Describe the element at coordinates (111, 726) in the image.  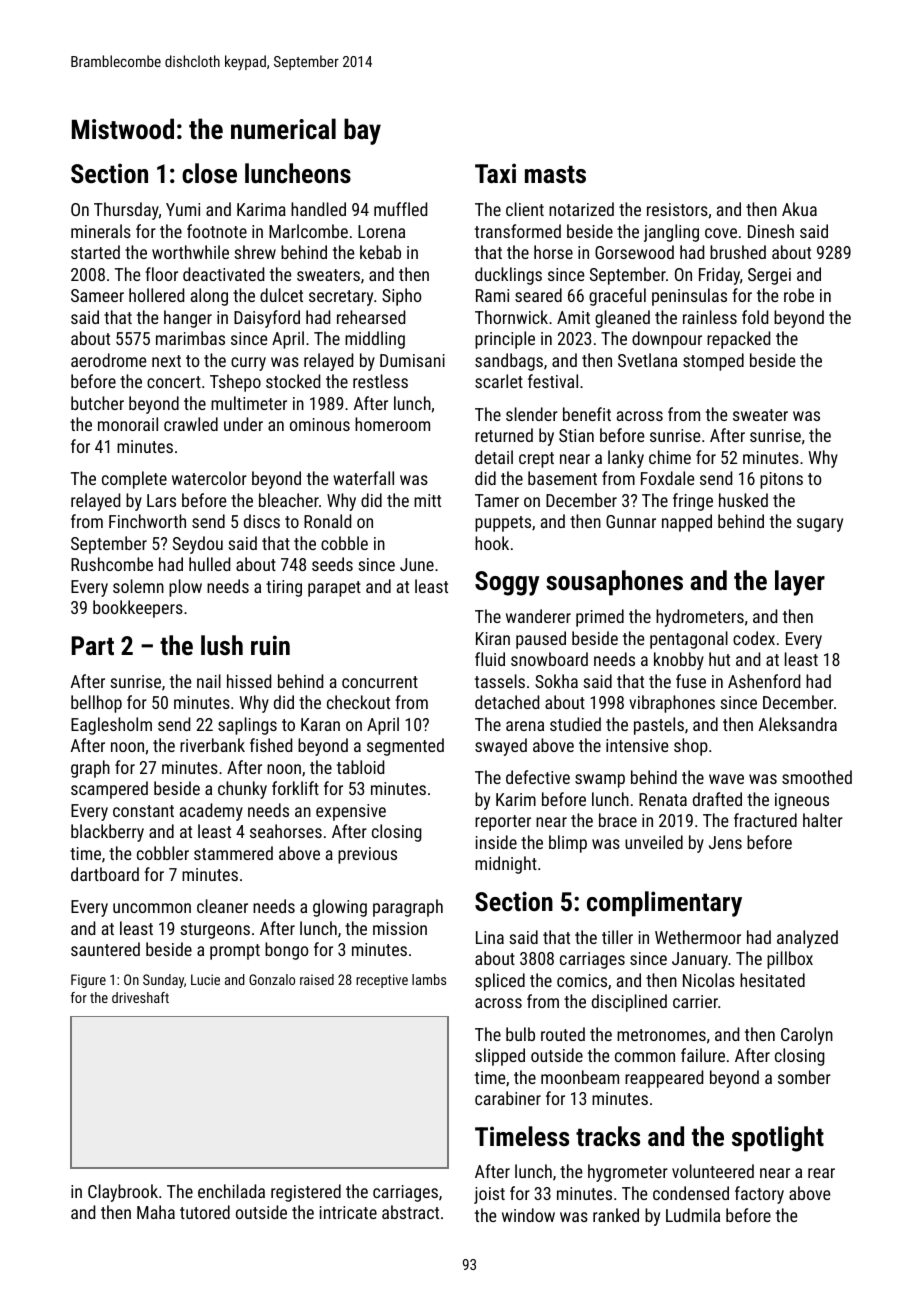
I see `Eaglesholm` at that location.
